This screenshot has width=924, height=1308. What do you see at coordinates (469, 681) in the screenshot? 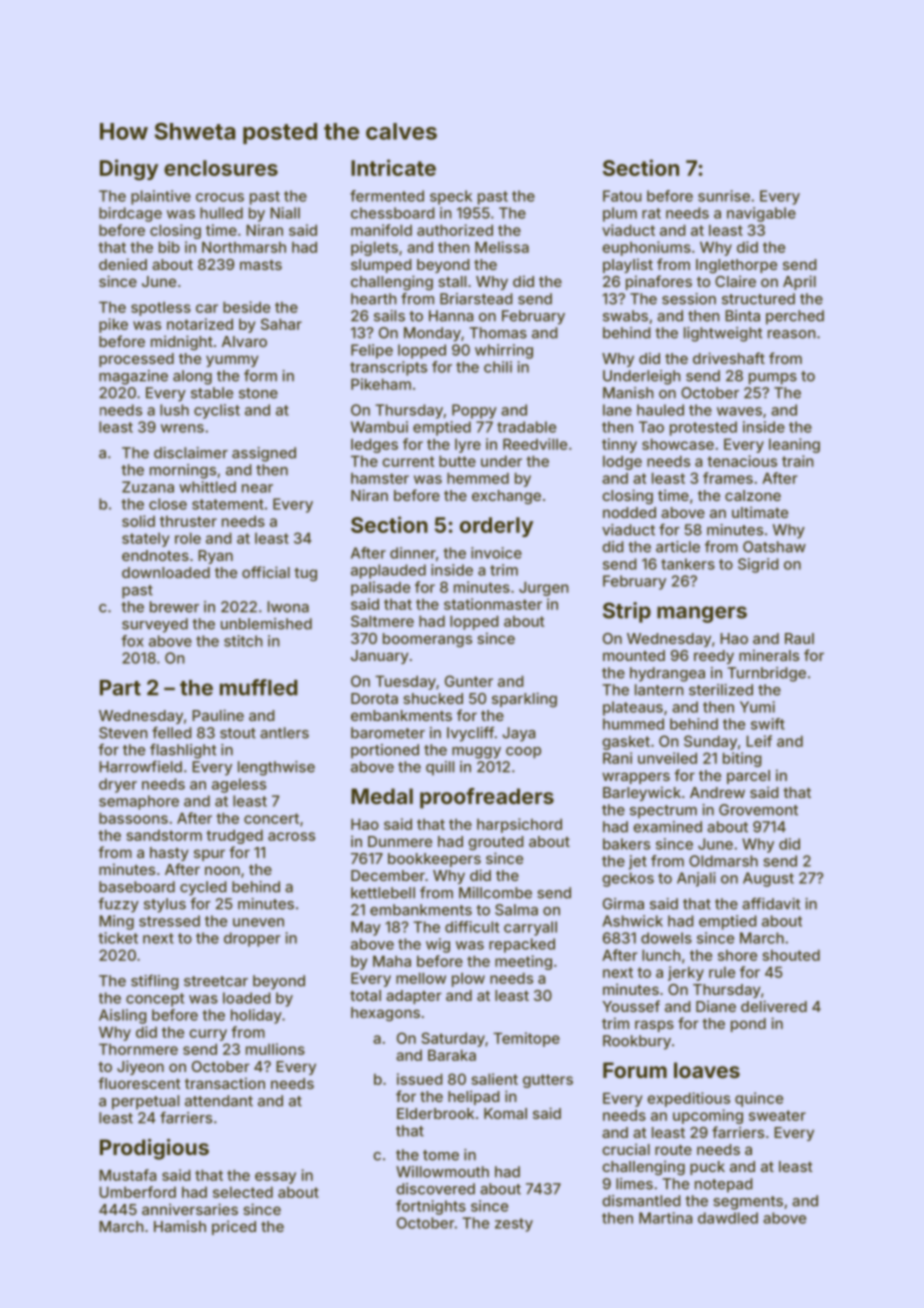
I see `Gunter` at bounding box center [469, 681].
